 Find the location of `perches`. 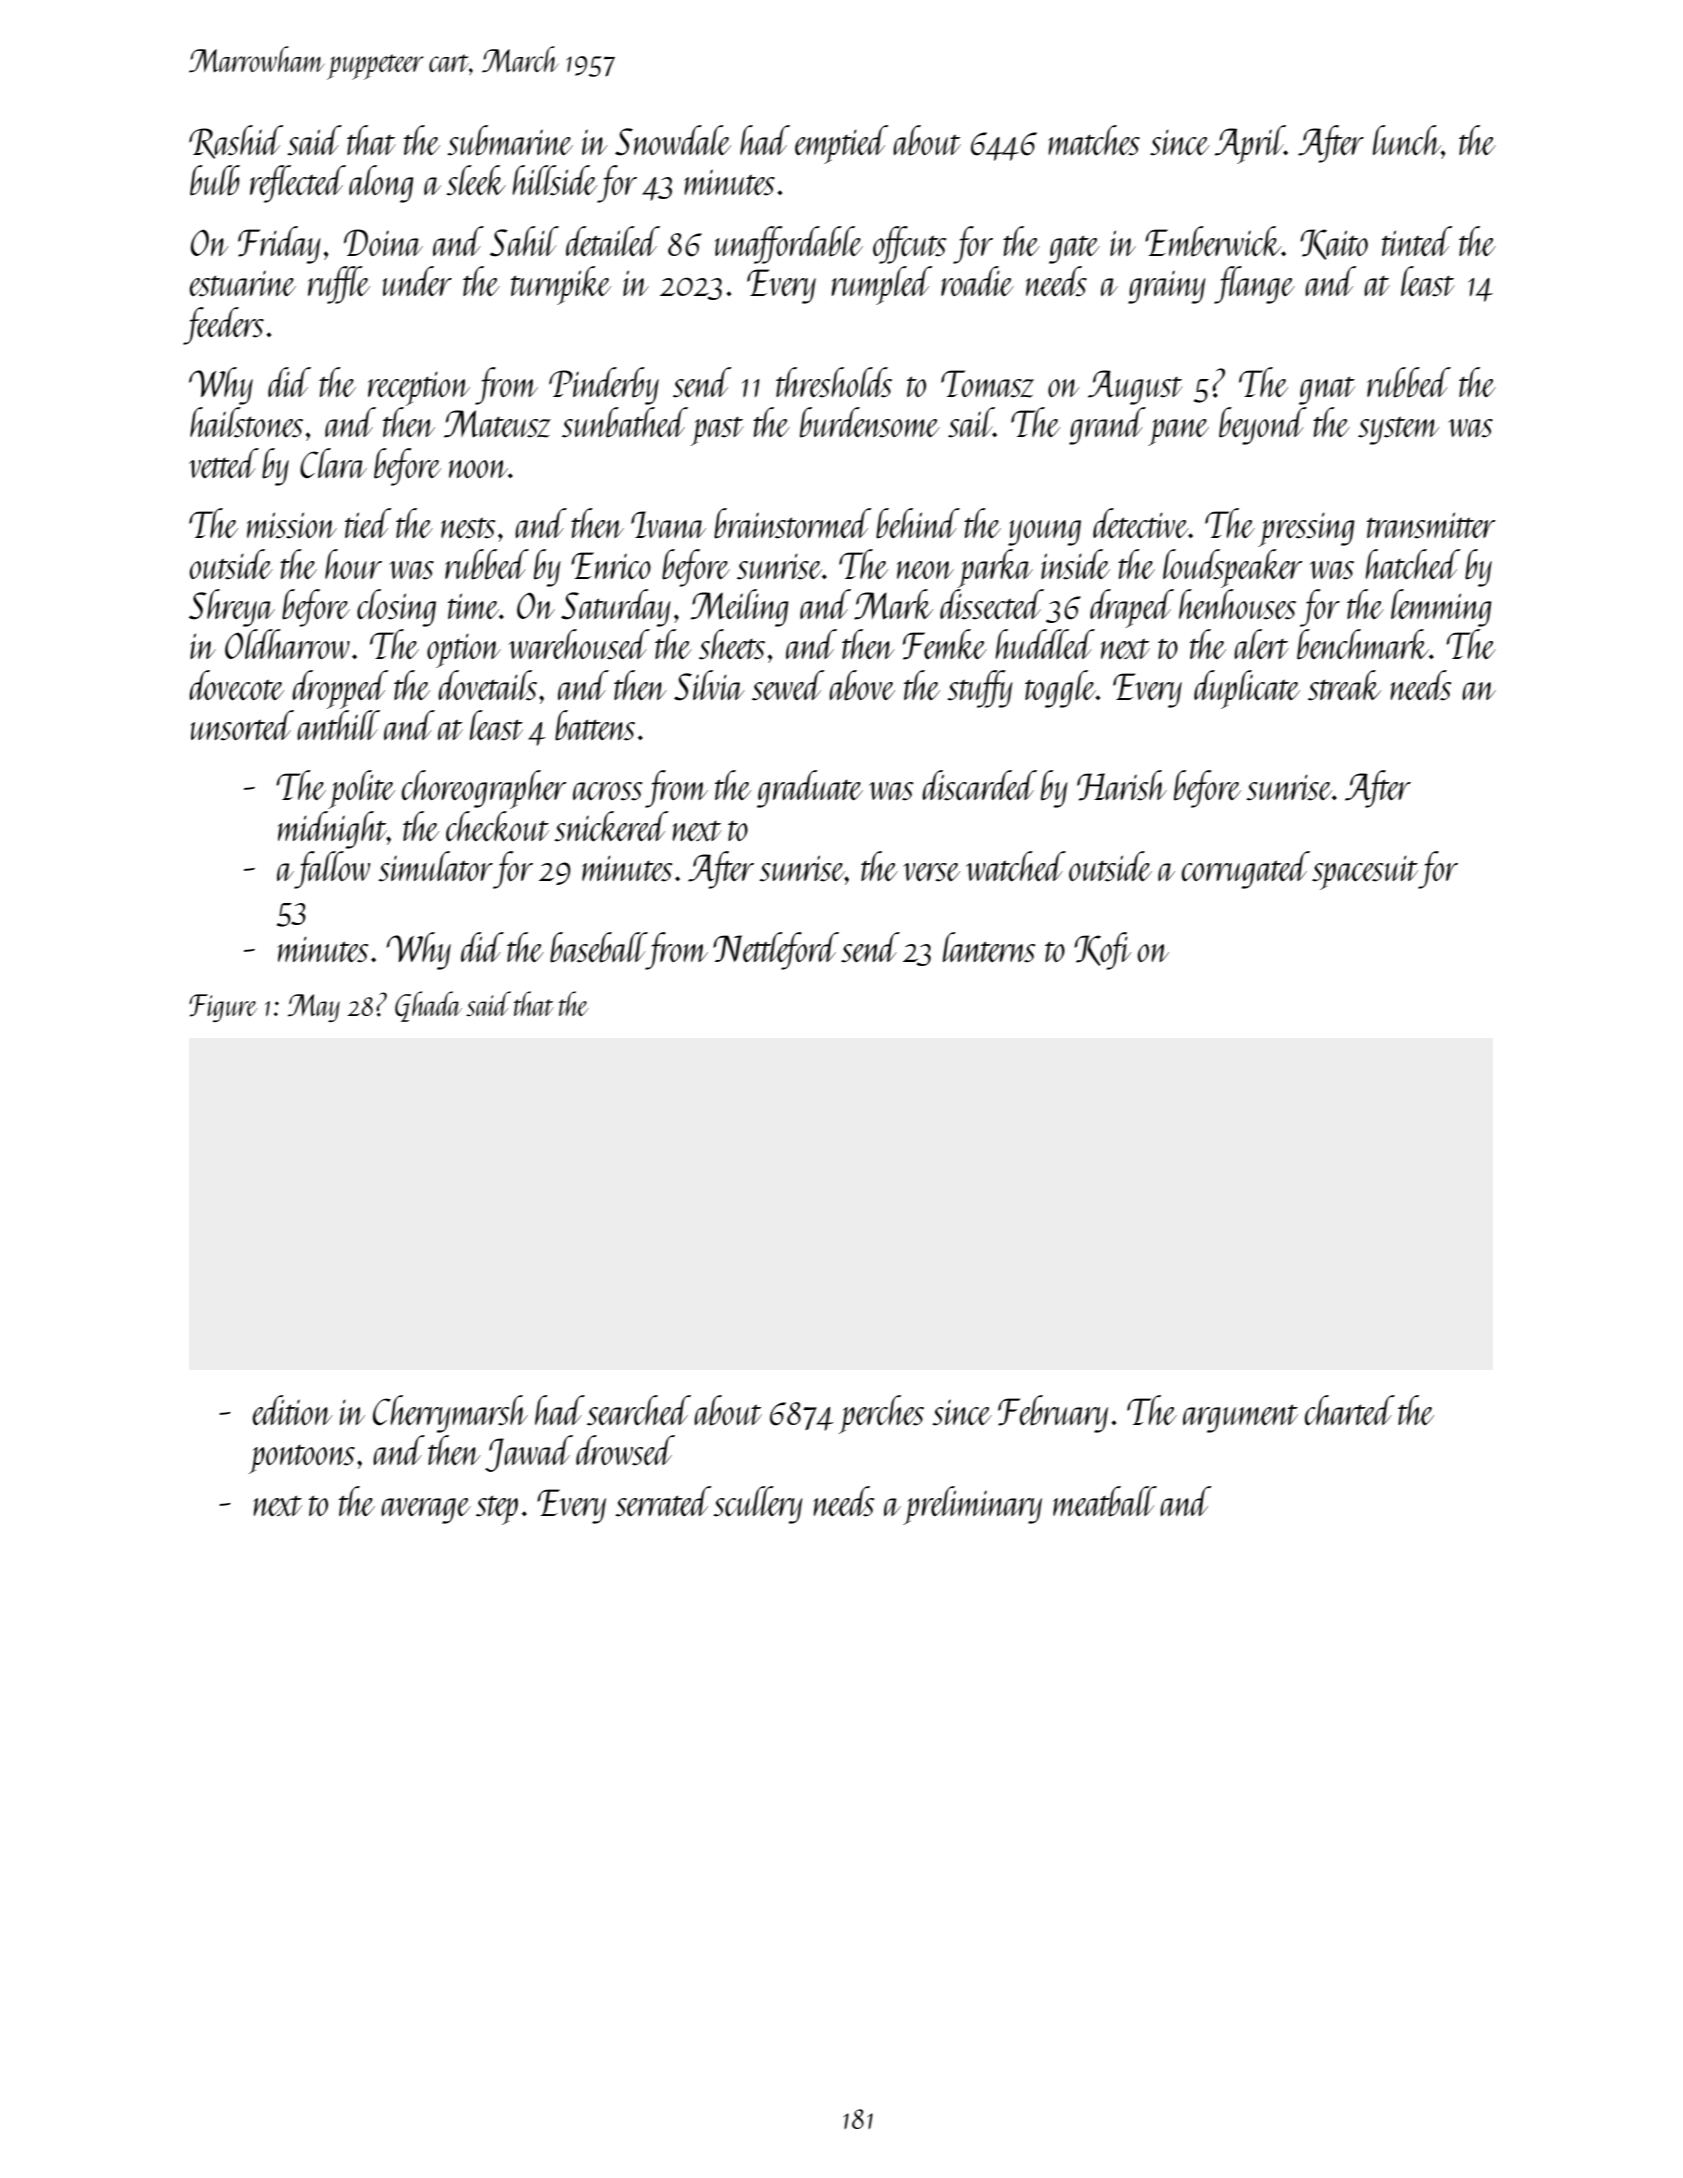

perches is located at coordinates (881, 1414).
